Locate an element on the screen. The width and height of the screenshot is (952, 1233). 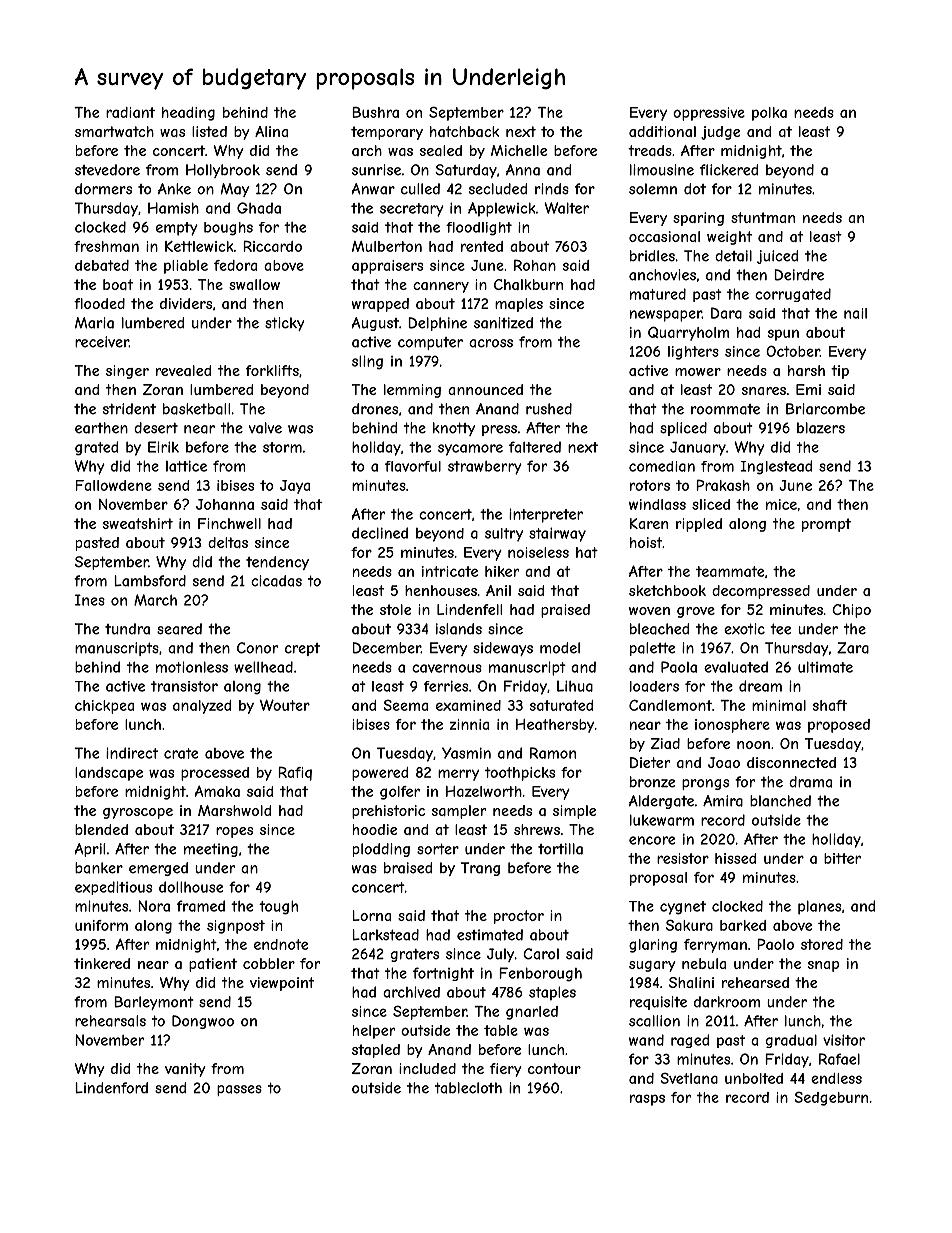
freshman is located at coordinates (106, 246).
